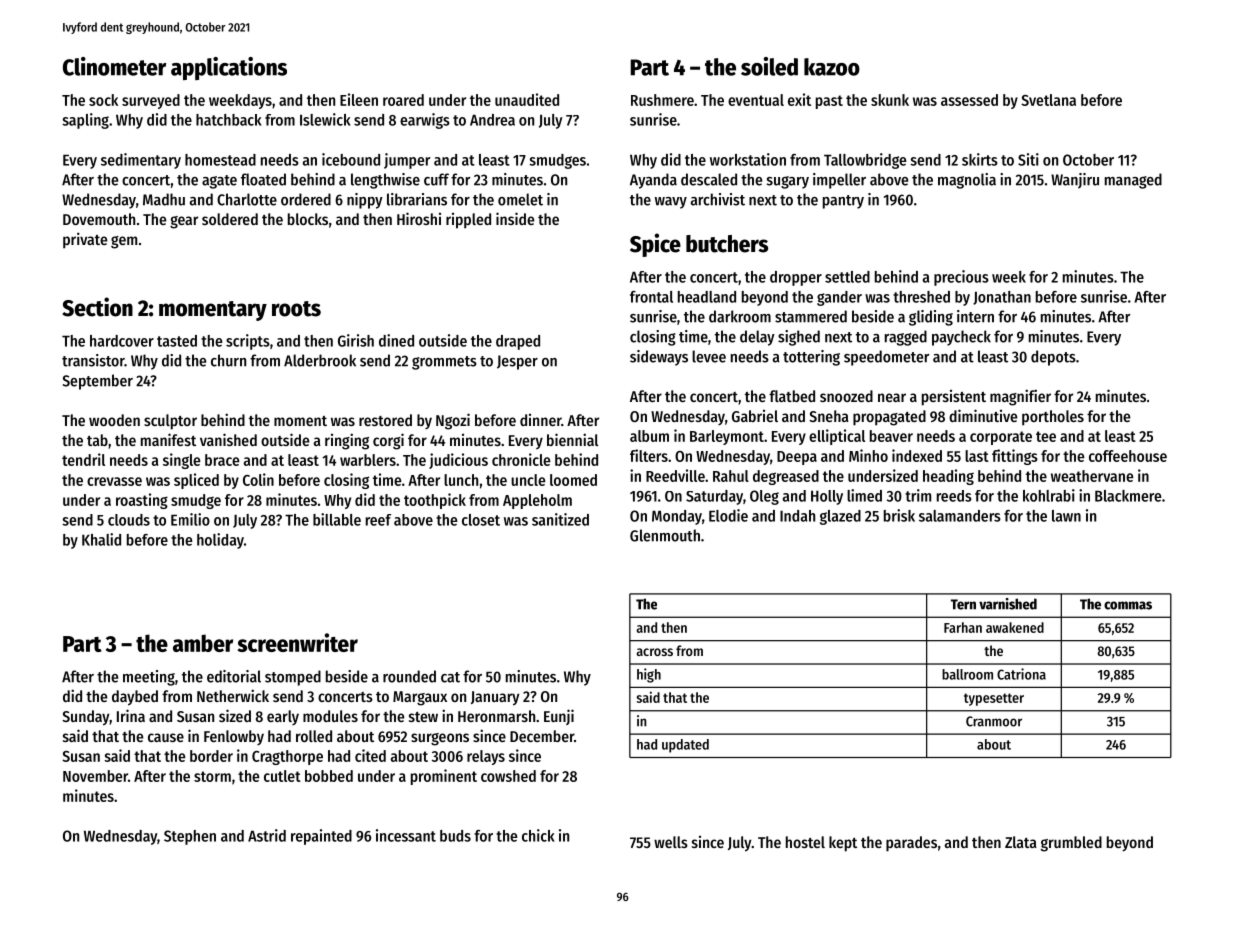 This image has width=1233, height=952. What do you see at coordinates (911, 844) in the image?
I see `parades` at bounding box center [911, 844].
